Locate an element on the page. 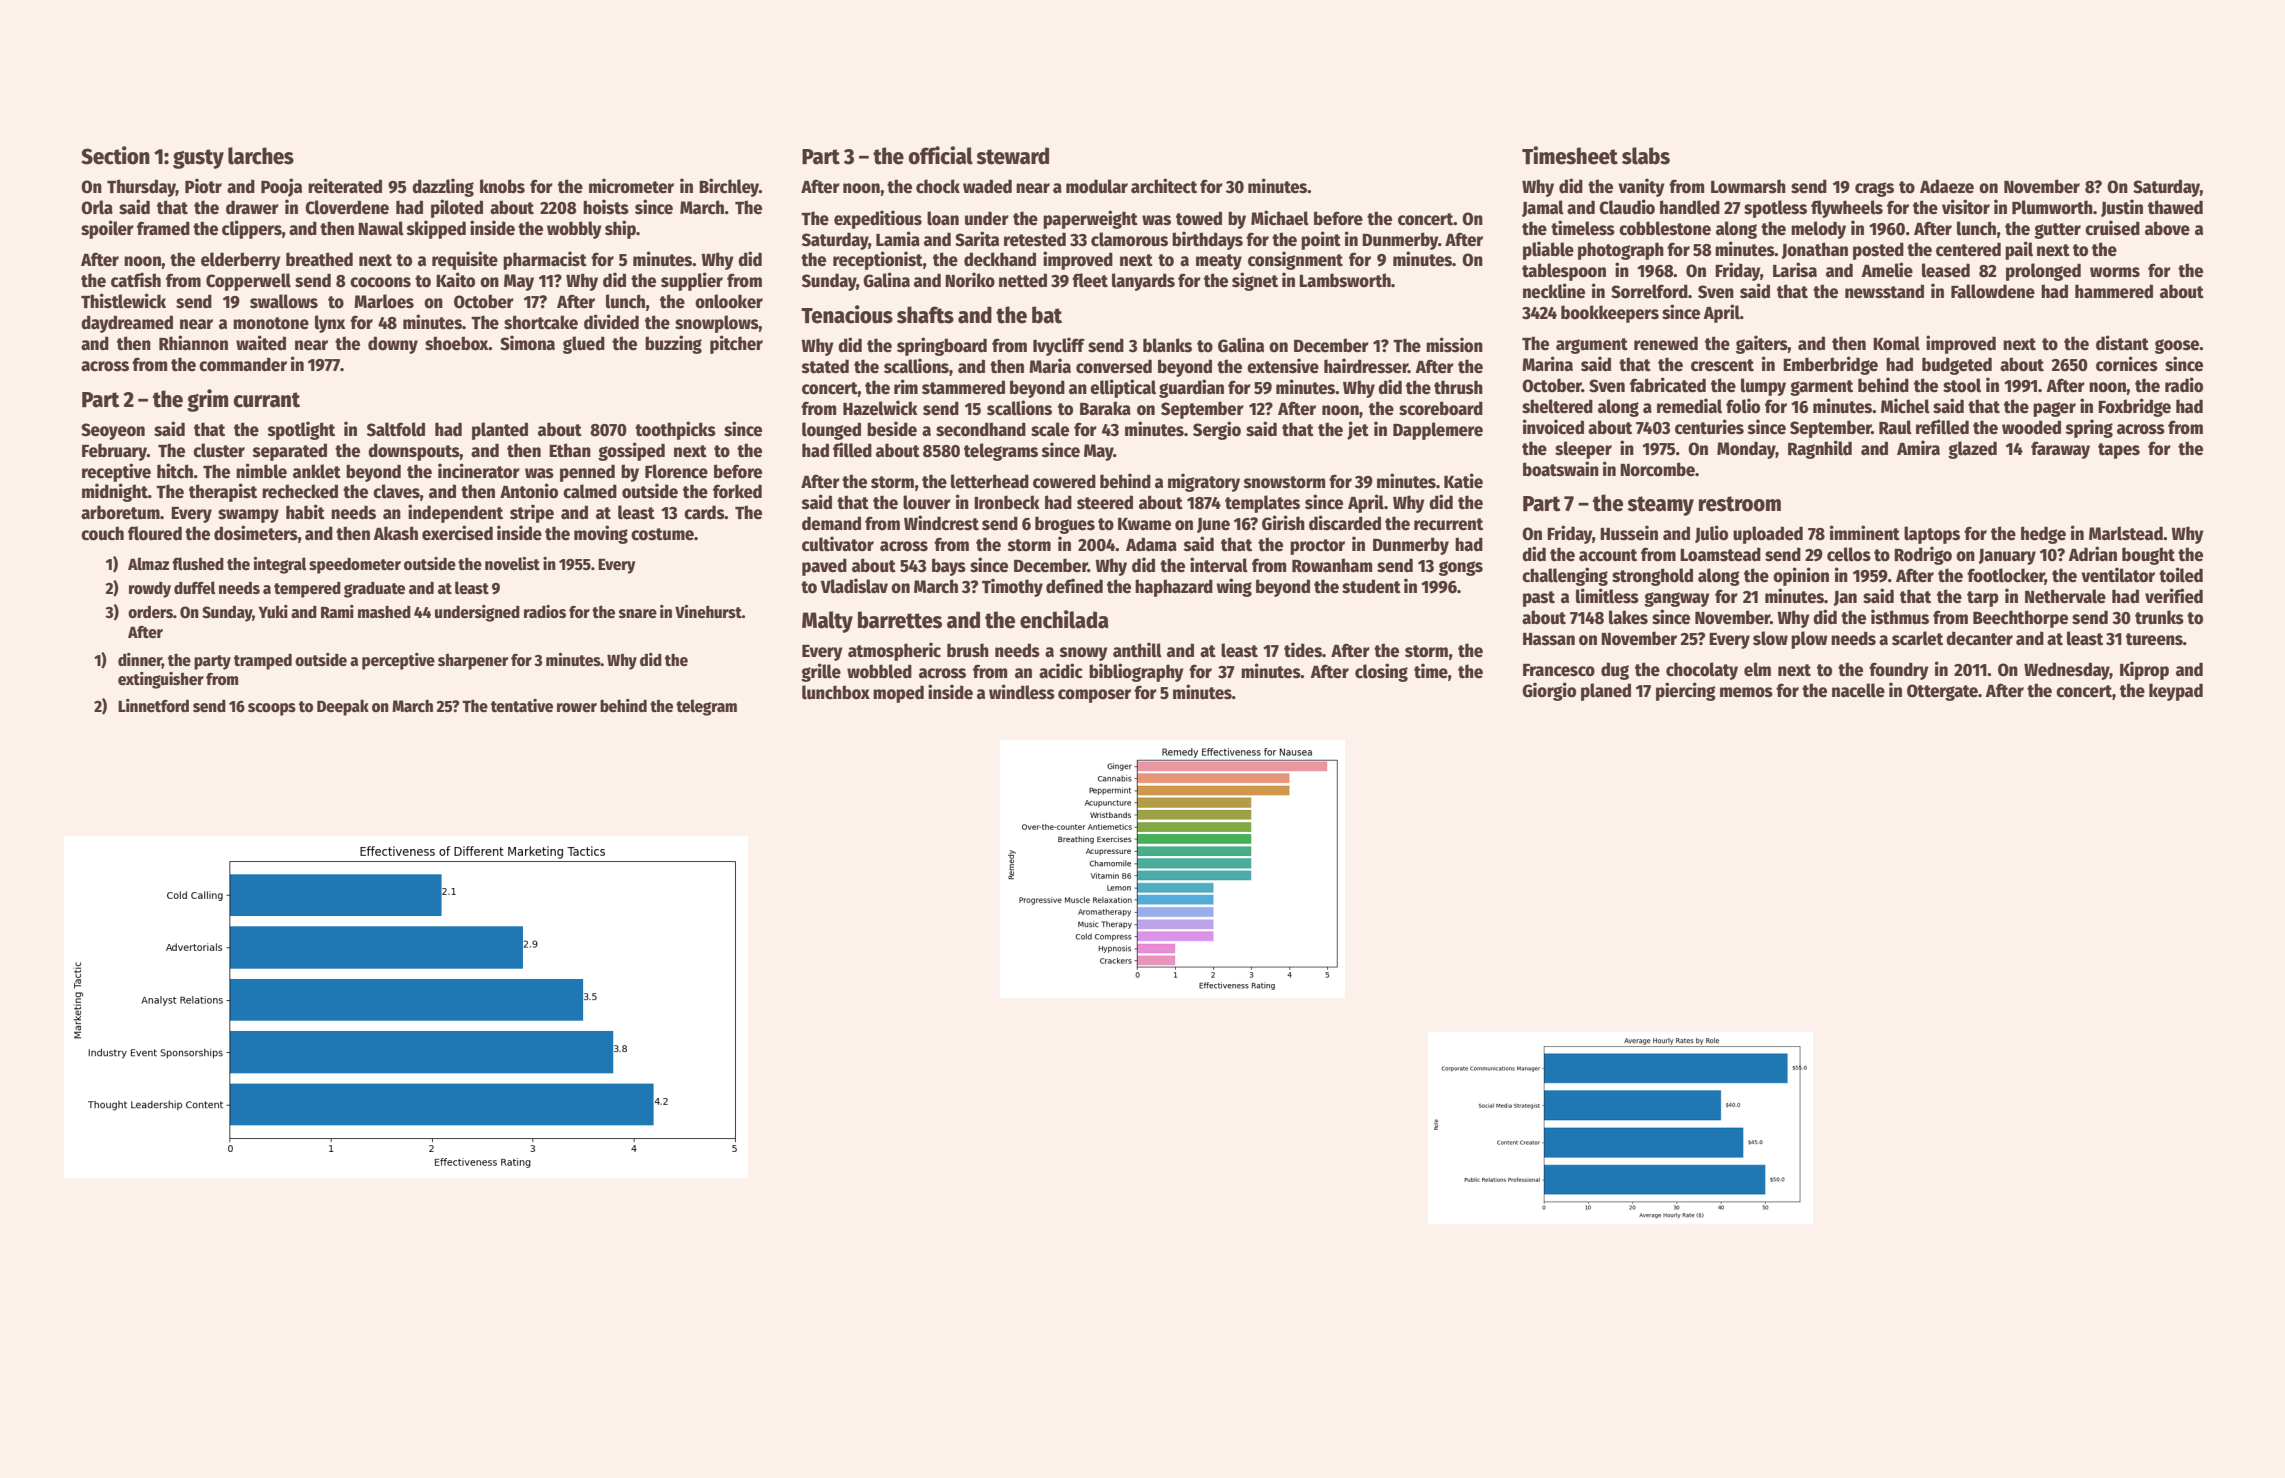 The width and height of the image is (2285, 1478). fabricated is located at coordinates (1668, 385).
